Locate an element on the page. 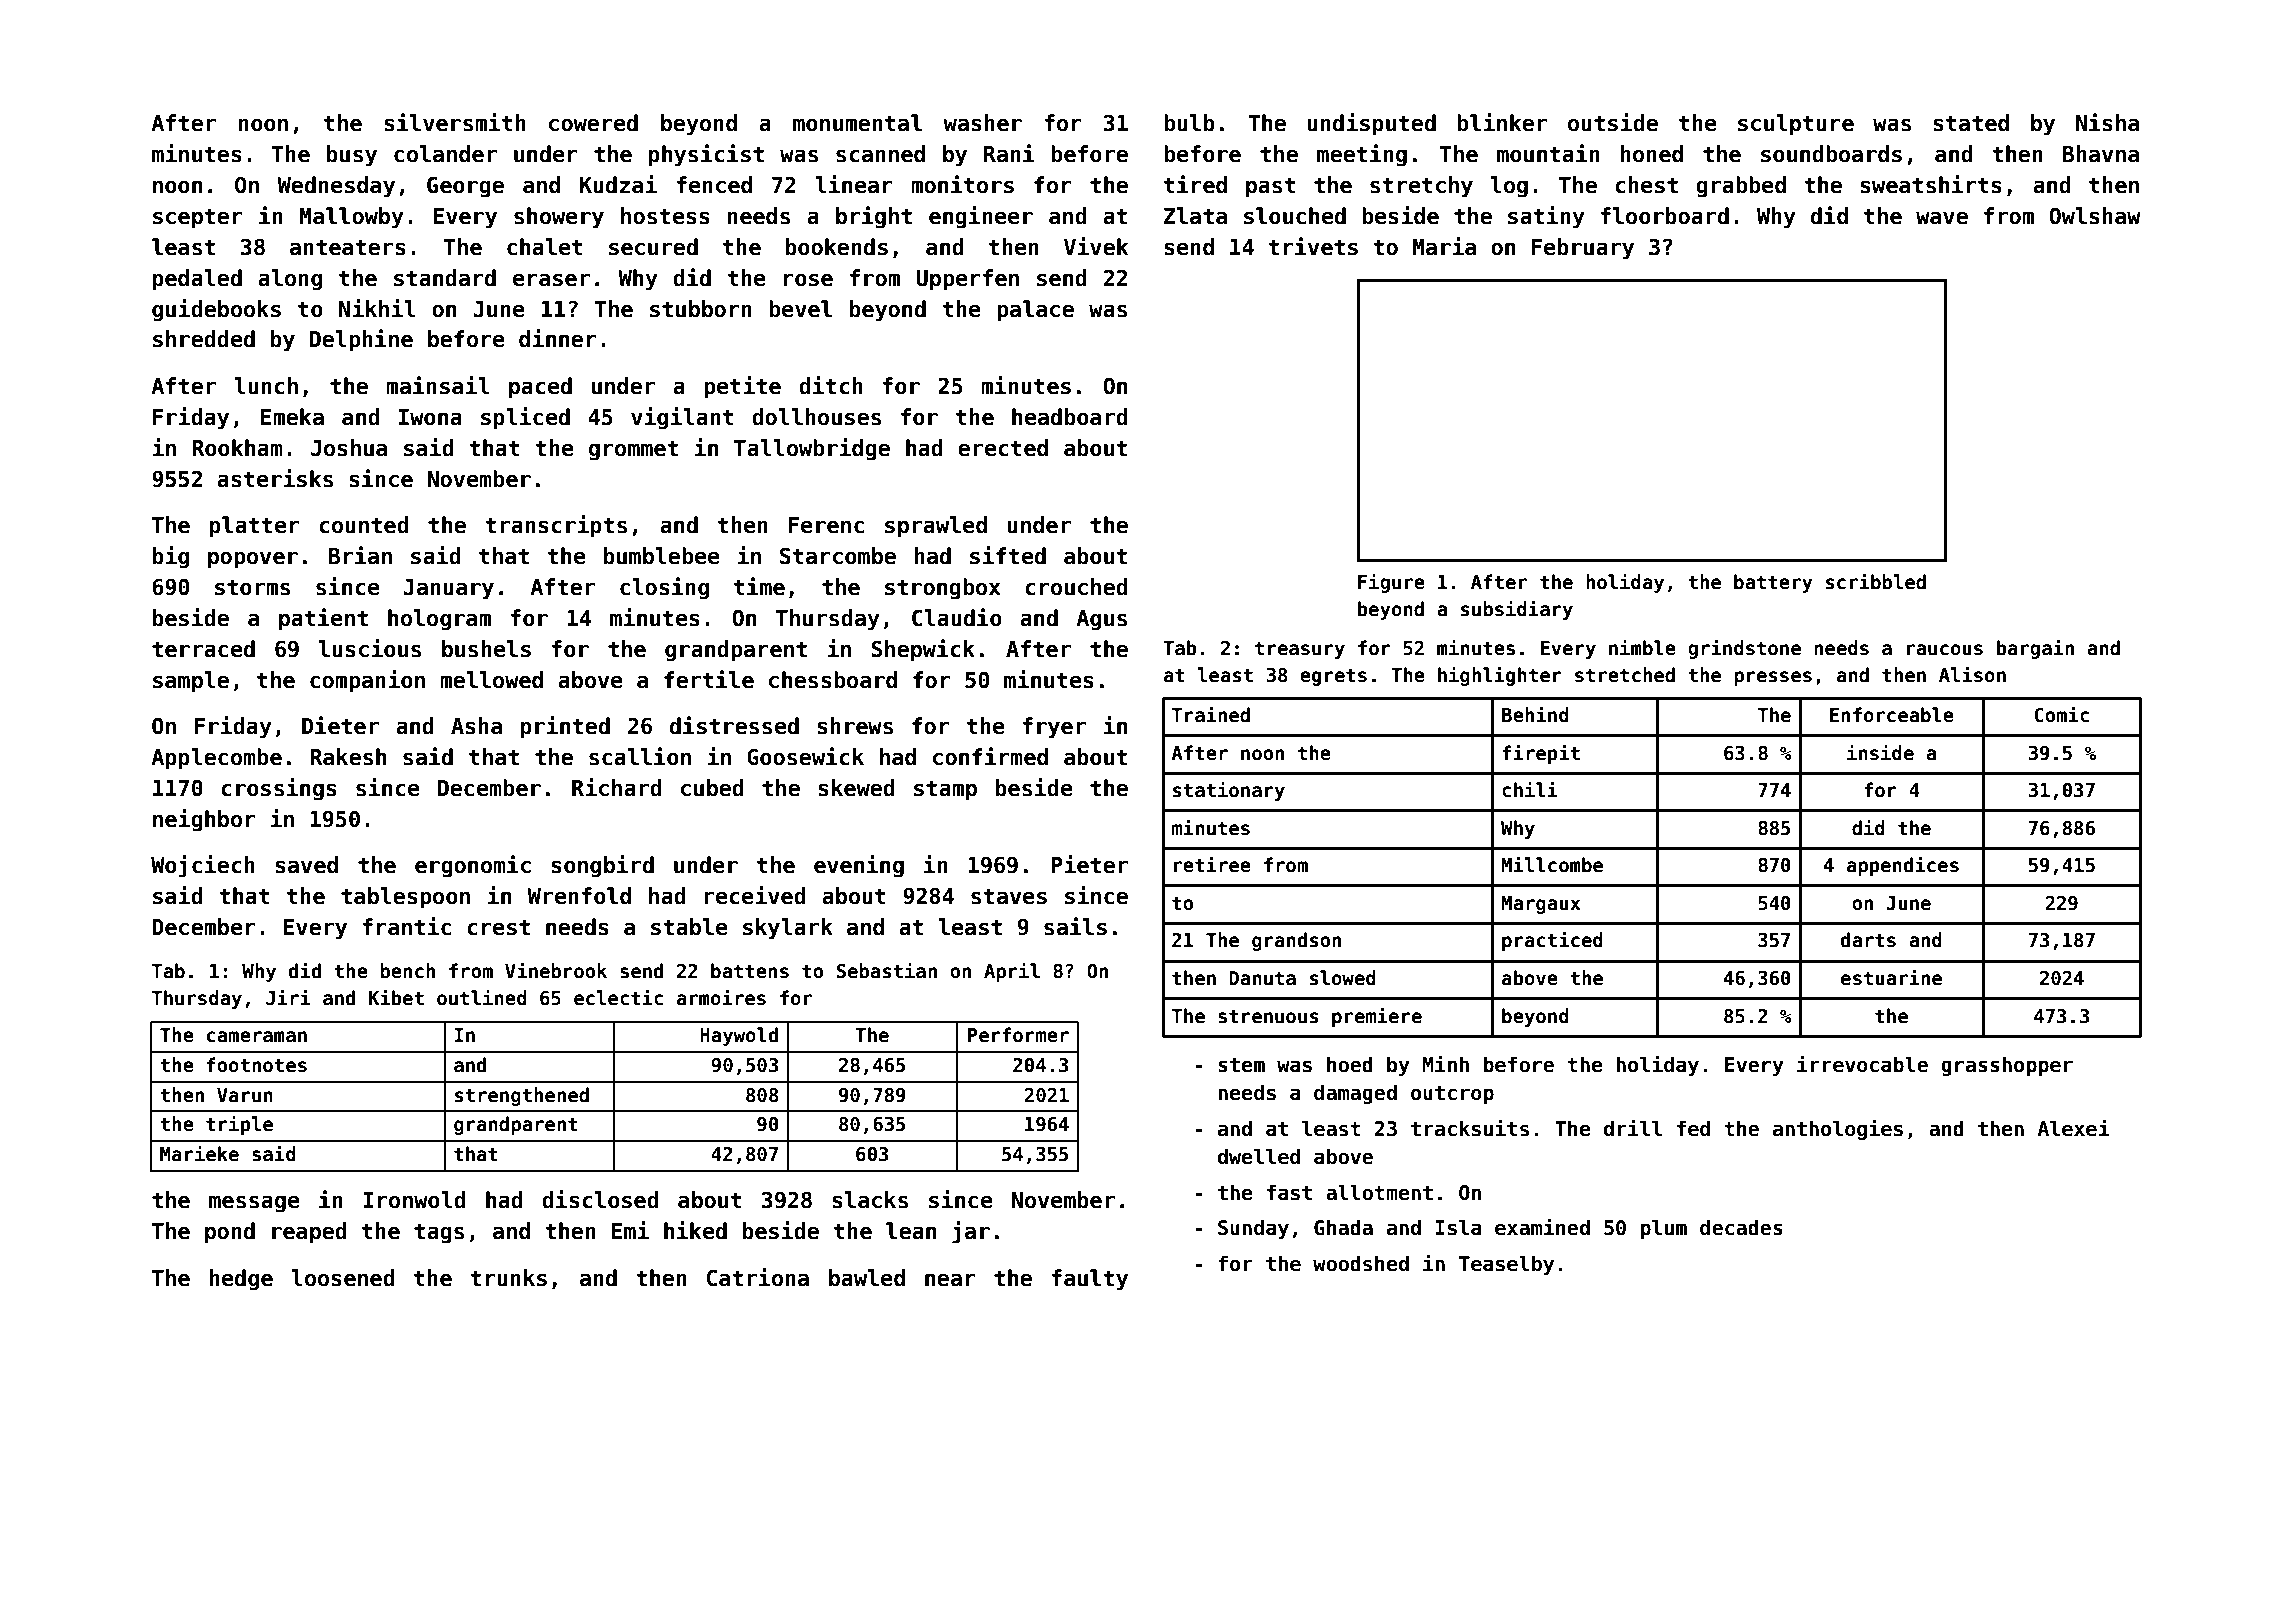 Image resolution: width=2292 pixels, height=1620 pixels. premiere is located at coordinates (1377, 1017).
